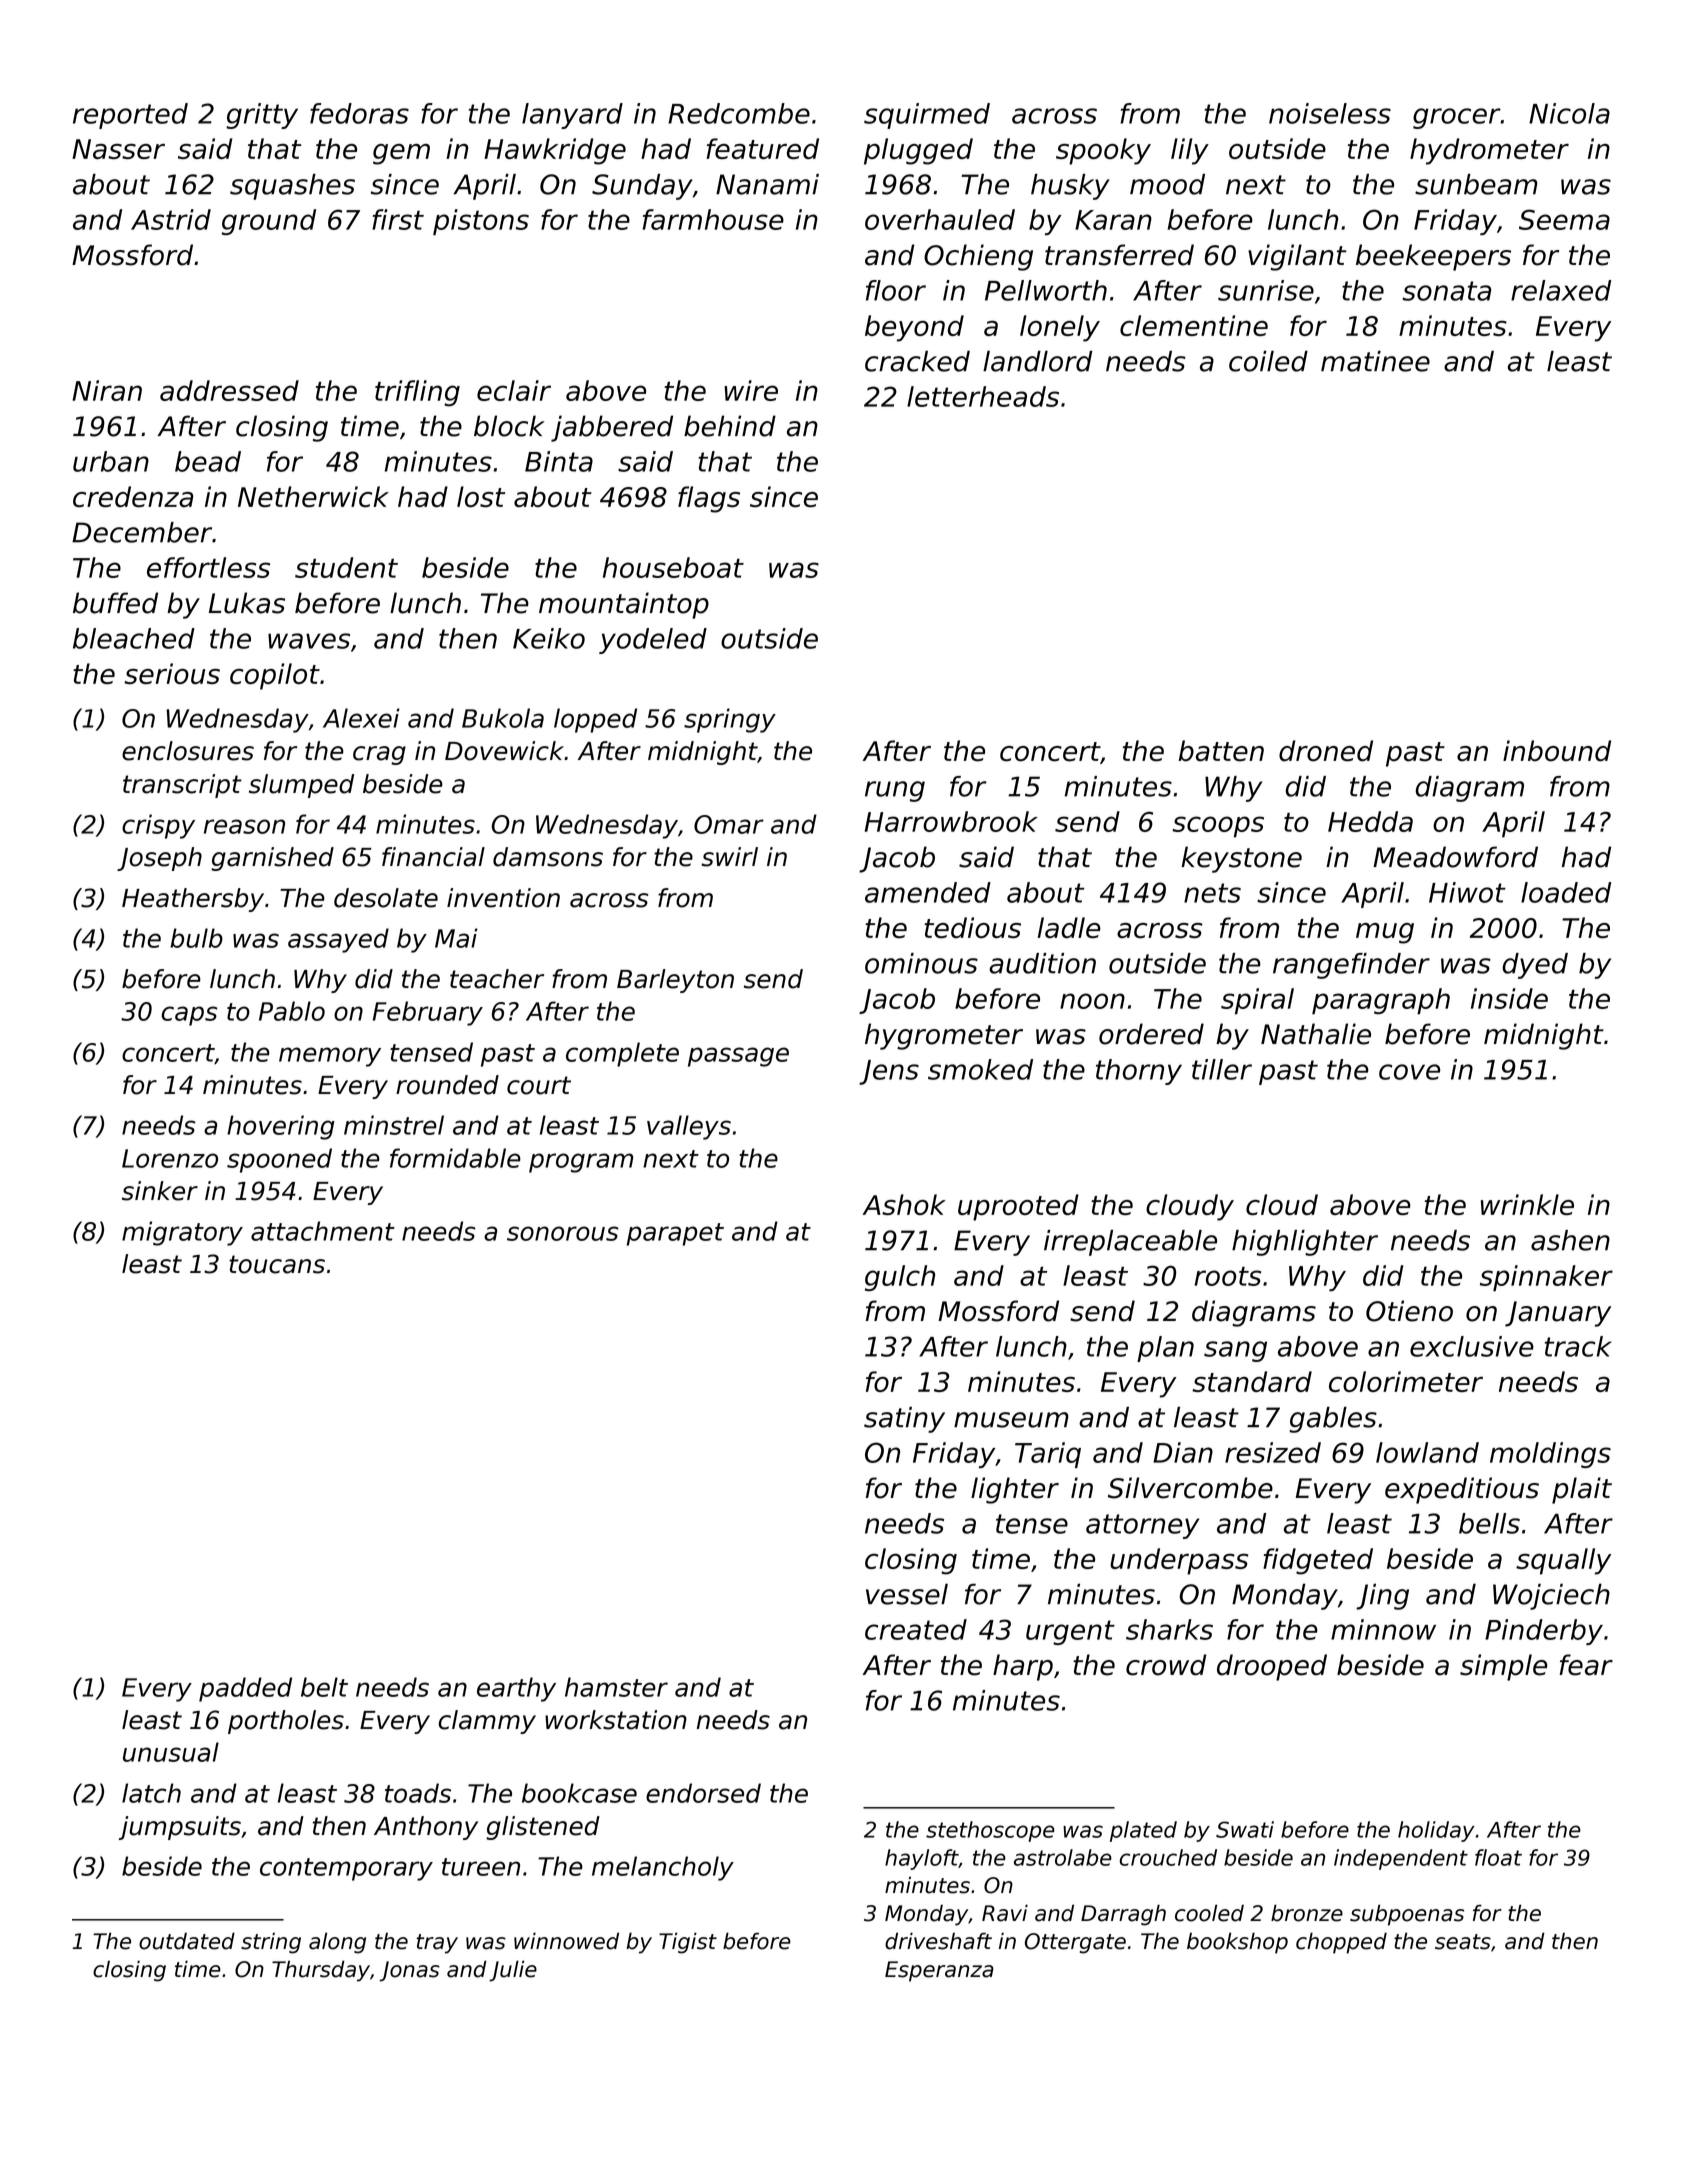 Image resolution: width=1683 pixels, height=2178 pixels. I want to click on fedoras, so click(359, 113).
